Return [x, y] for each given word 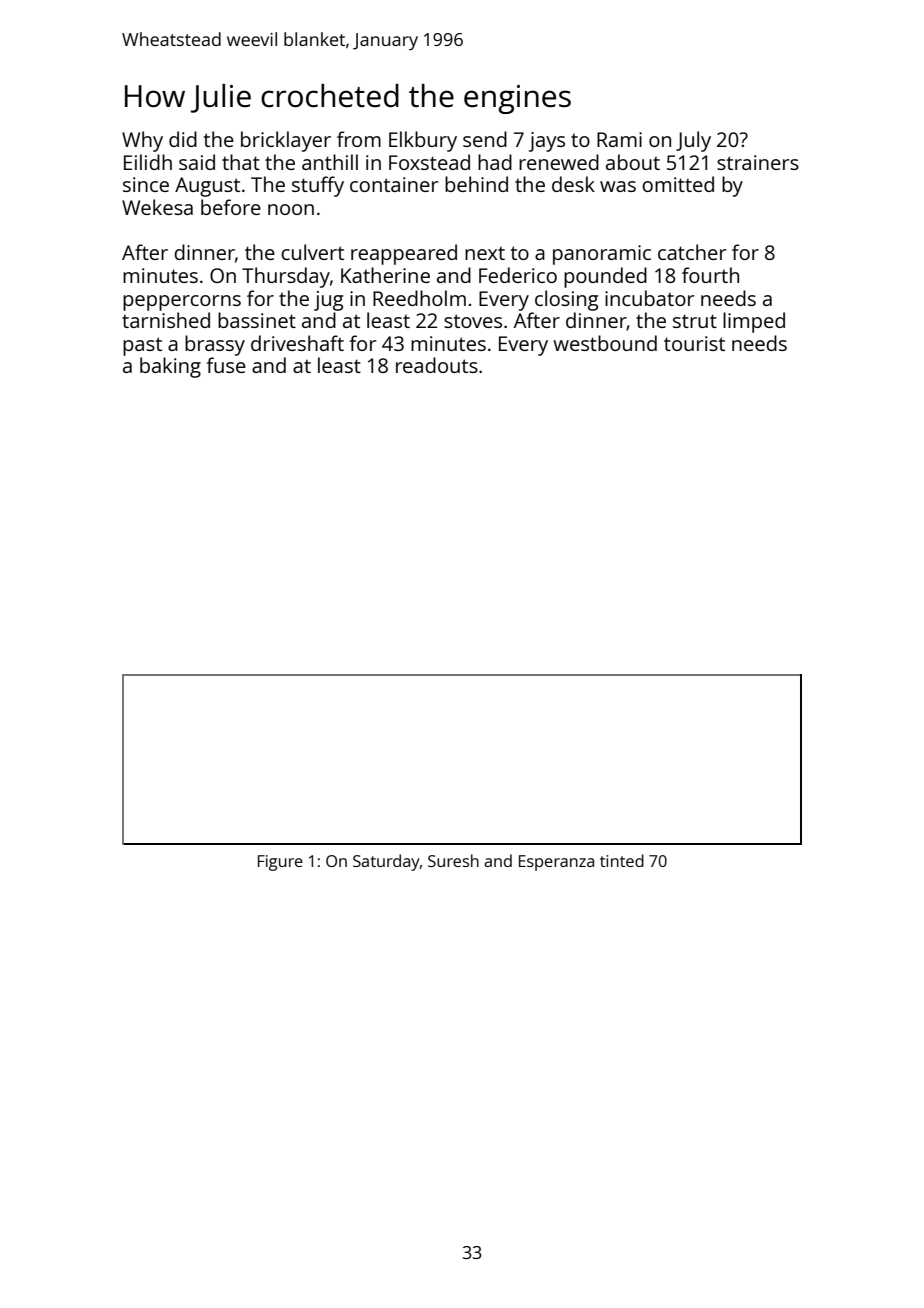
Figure [280, 863]
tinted [622, 860]
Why [142, 141]
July [693, 141]
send [485, 139]
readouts [437, 365]
